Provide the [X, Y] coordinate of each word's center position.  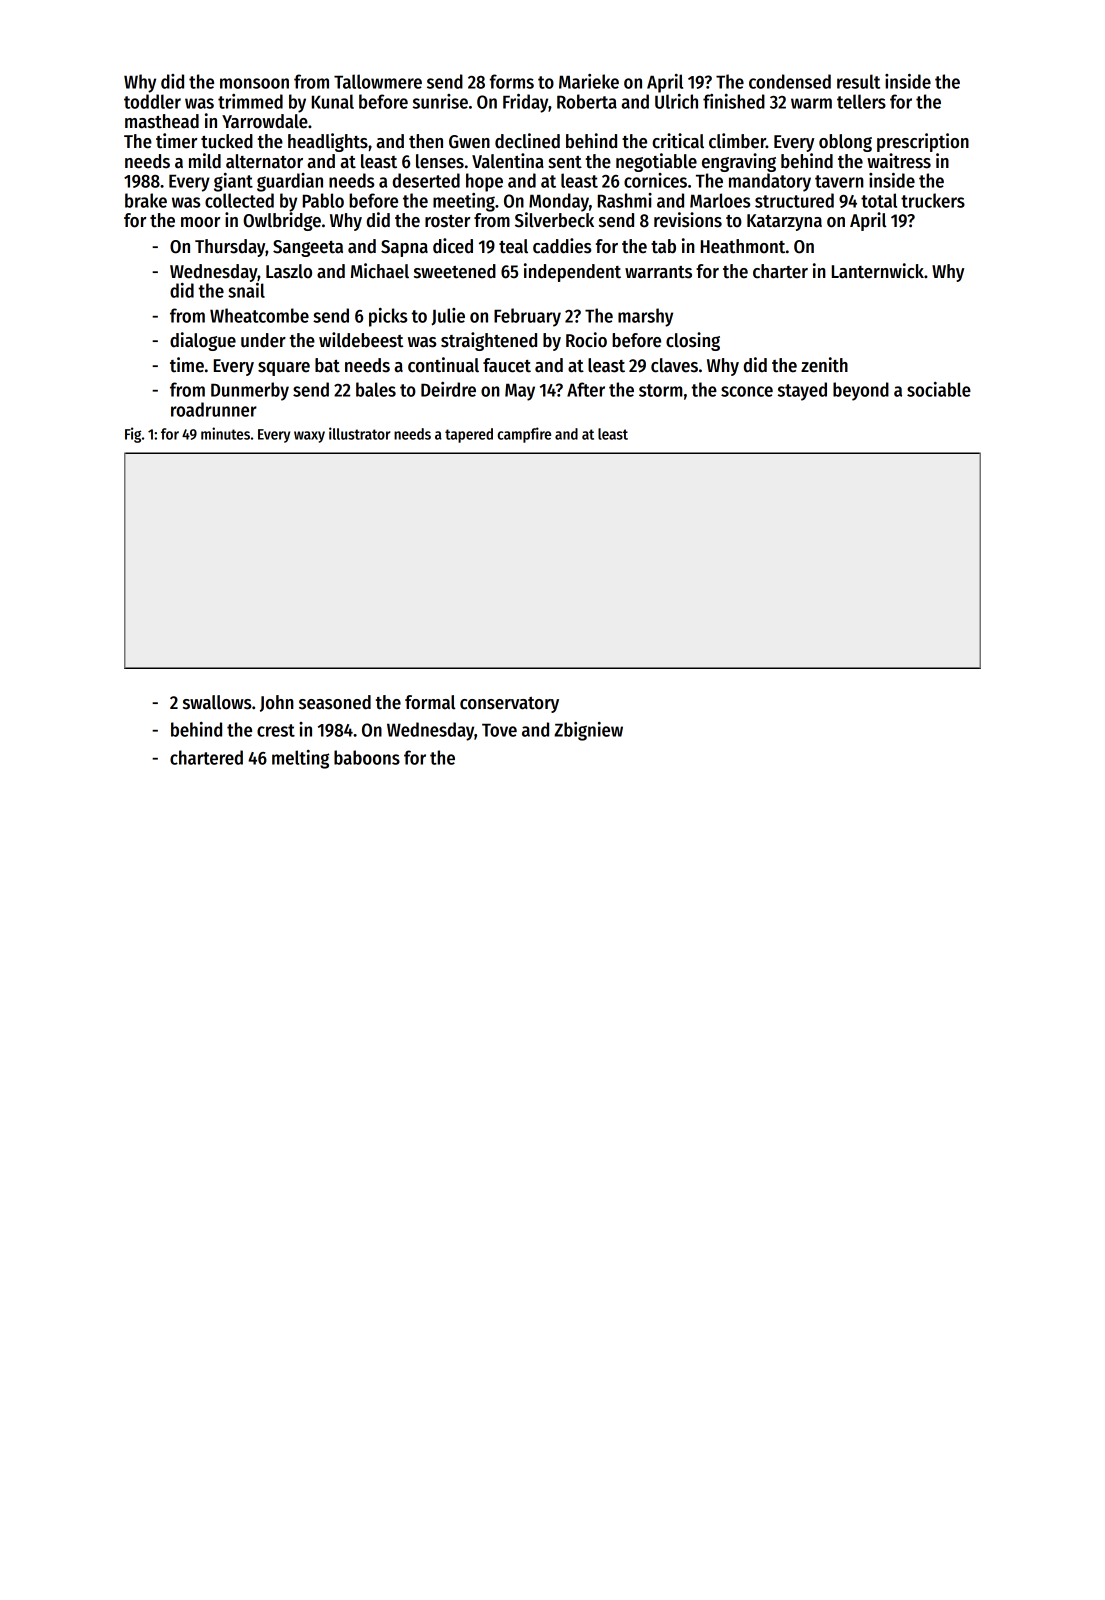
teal [513, 246]
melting [300, 759]
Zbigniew [588, 731]
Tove [499, 730]
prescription [923, 142]
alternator [264, 161]
